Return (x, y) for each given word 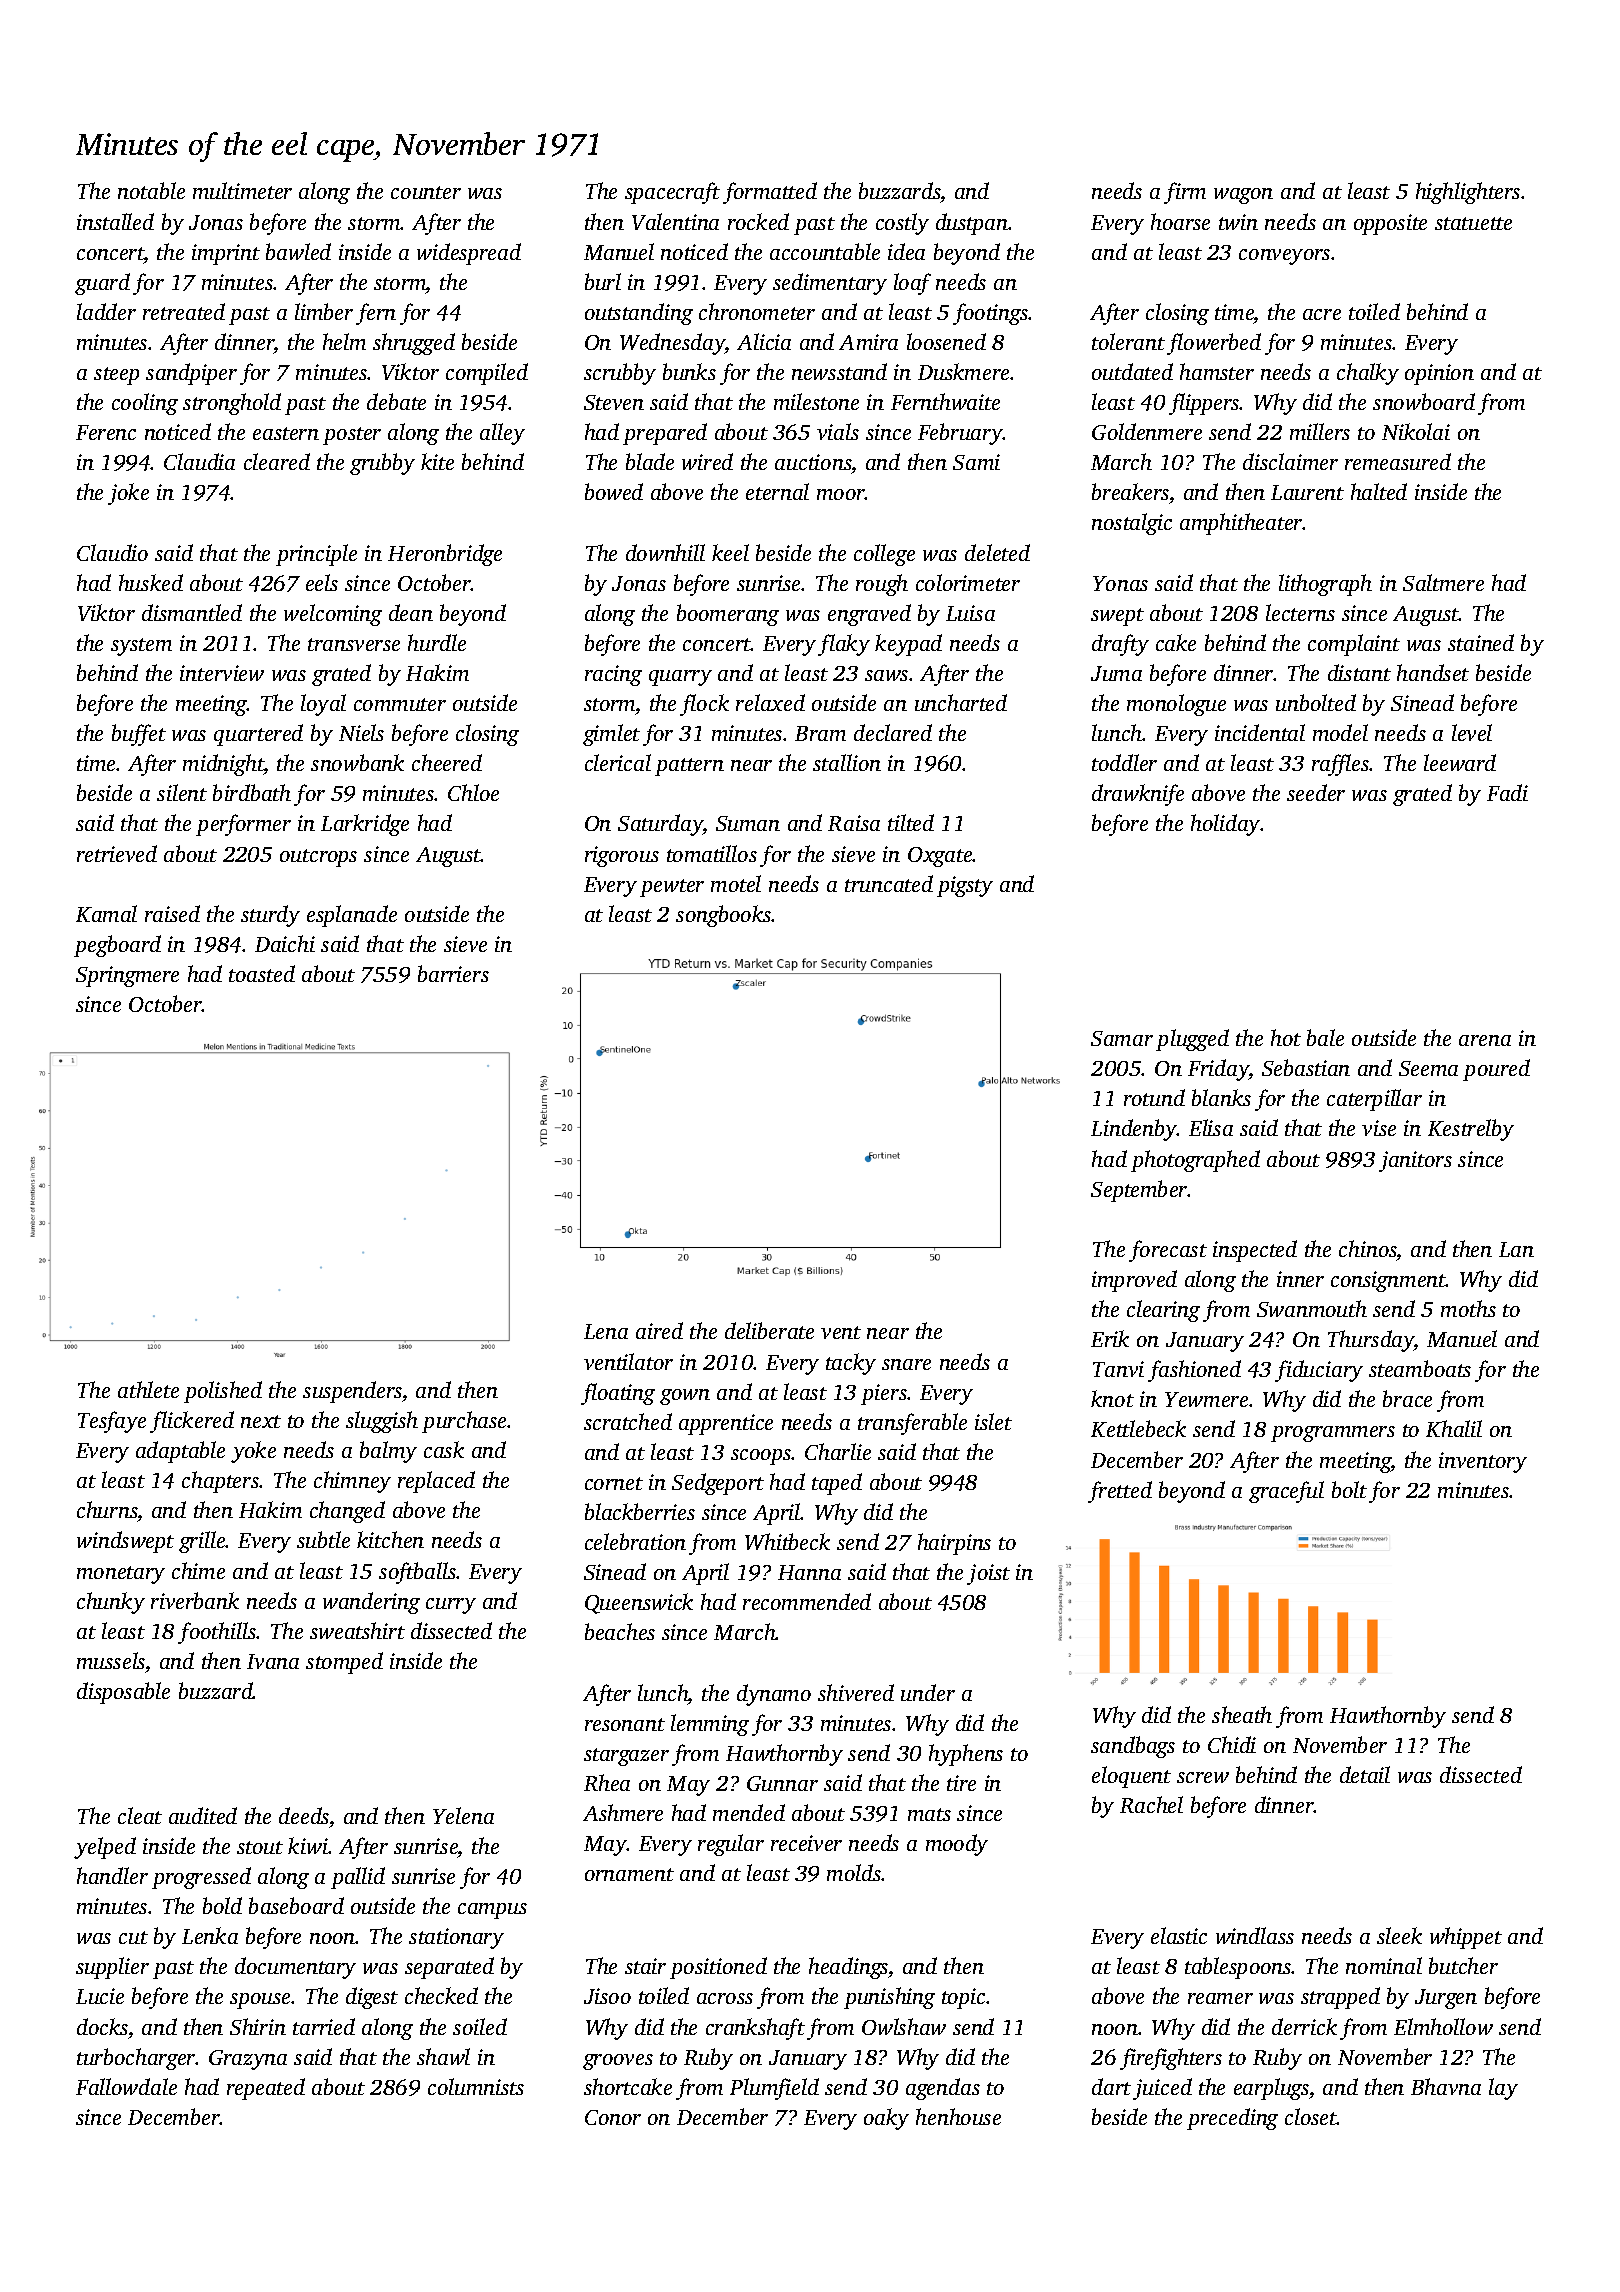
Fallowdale (126, 2086)
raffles (1341, 765)
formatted (770, 193)
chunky (111, 1603)
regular (731, 1845)
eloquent (1131, 1777)
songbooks (724, 916)
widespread (469, 254)
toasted (262, 973)
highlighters (1468, 193)
